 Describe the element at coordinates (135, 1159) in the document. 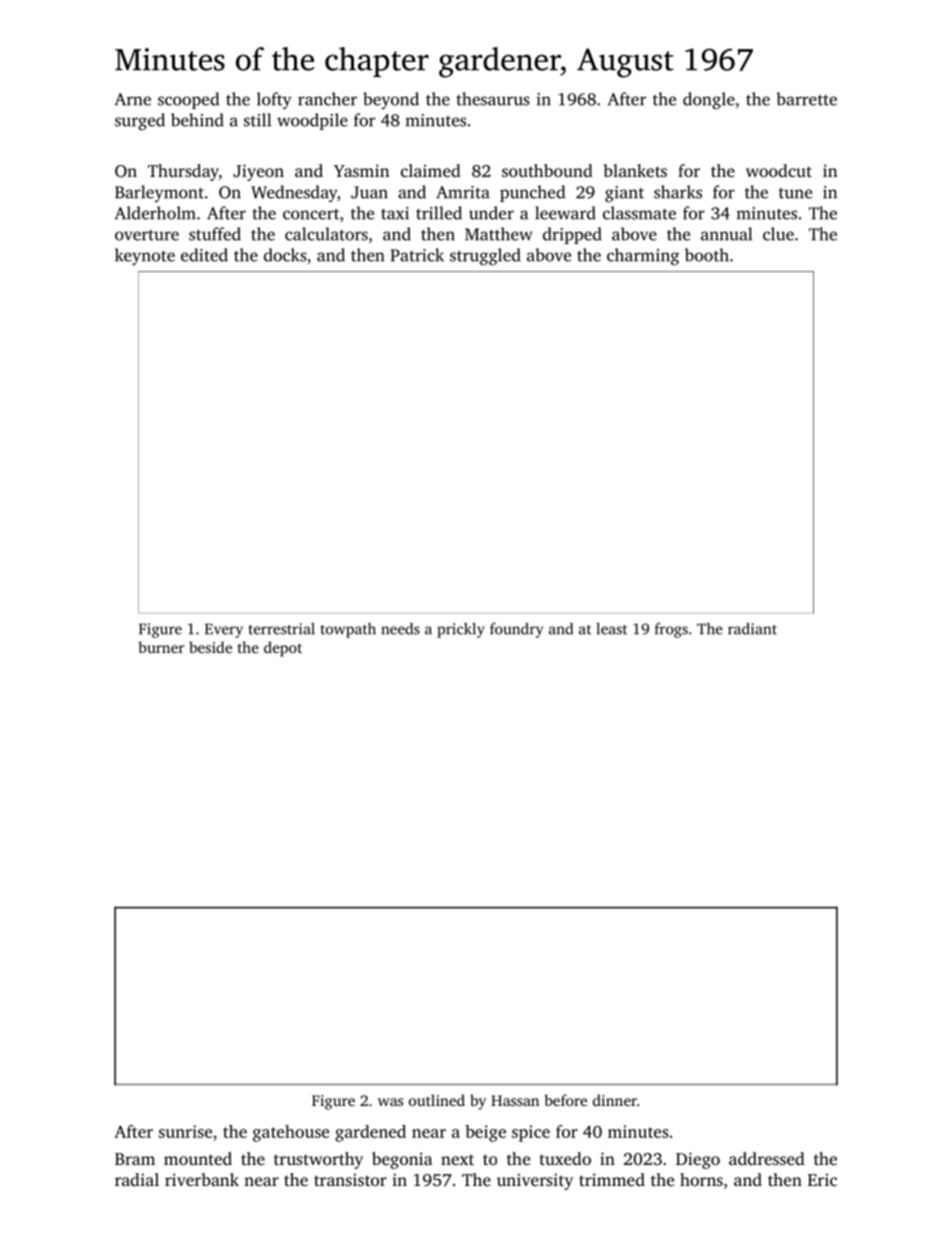

I see `Bram` at that location.
